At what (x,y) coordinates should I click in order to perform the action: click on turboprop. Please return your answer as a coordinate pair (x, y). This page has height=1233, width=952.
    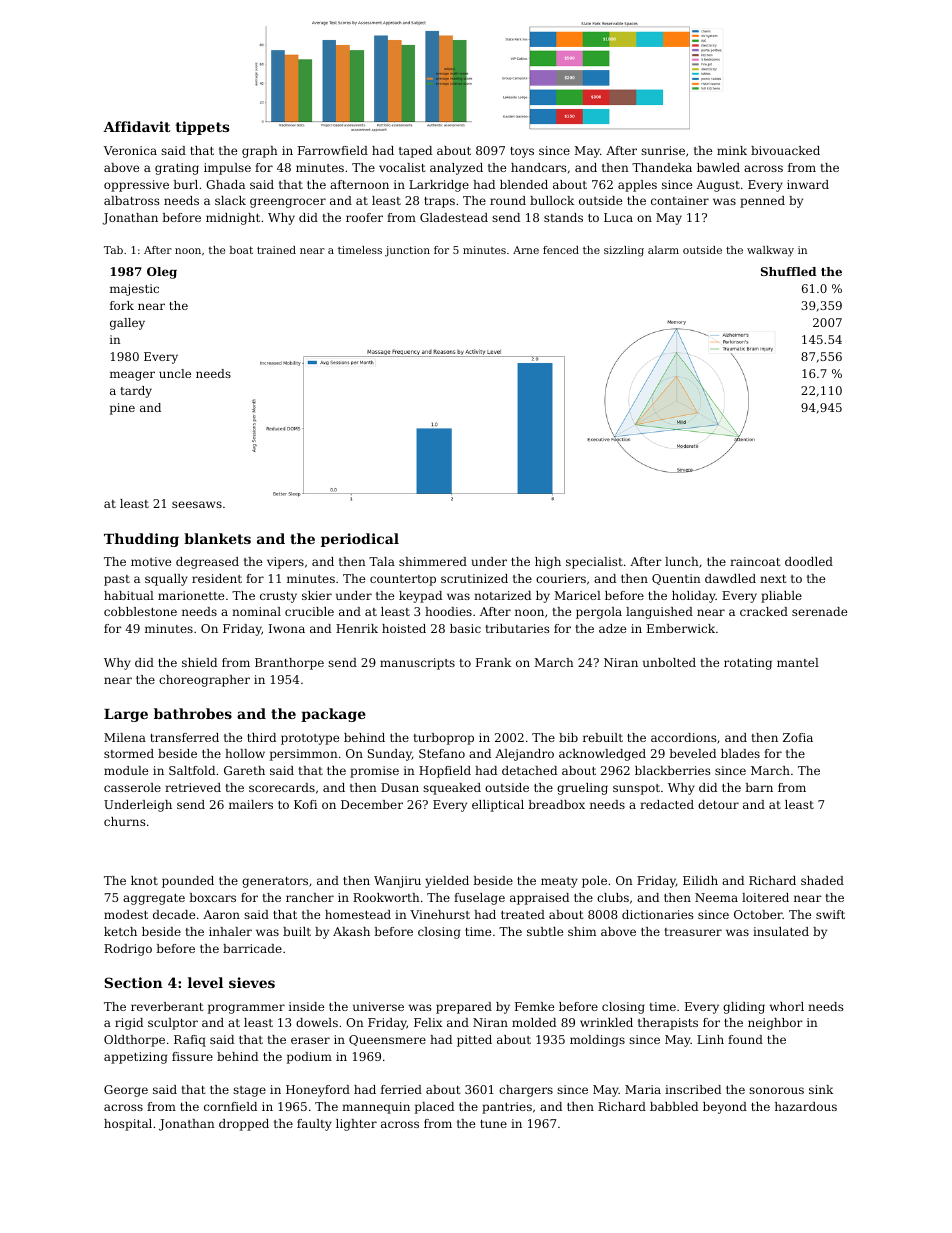
    Looking at the image, I should click on (444, 739).
